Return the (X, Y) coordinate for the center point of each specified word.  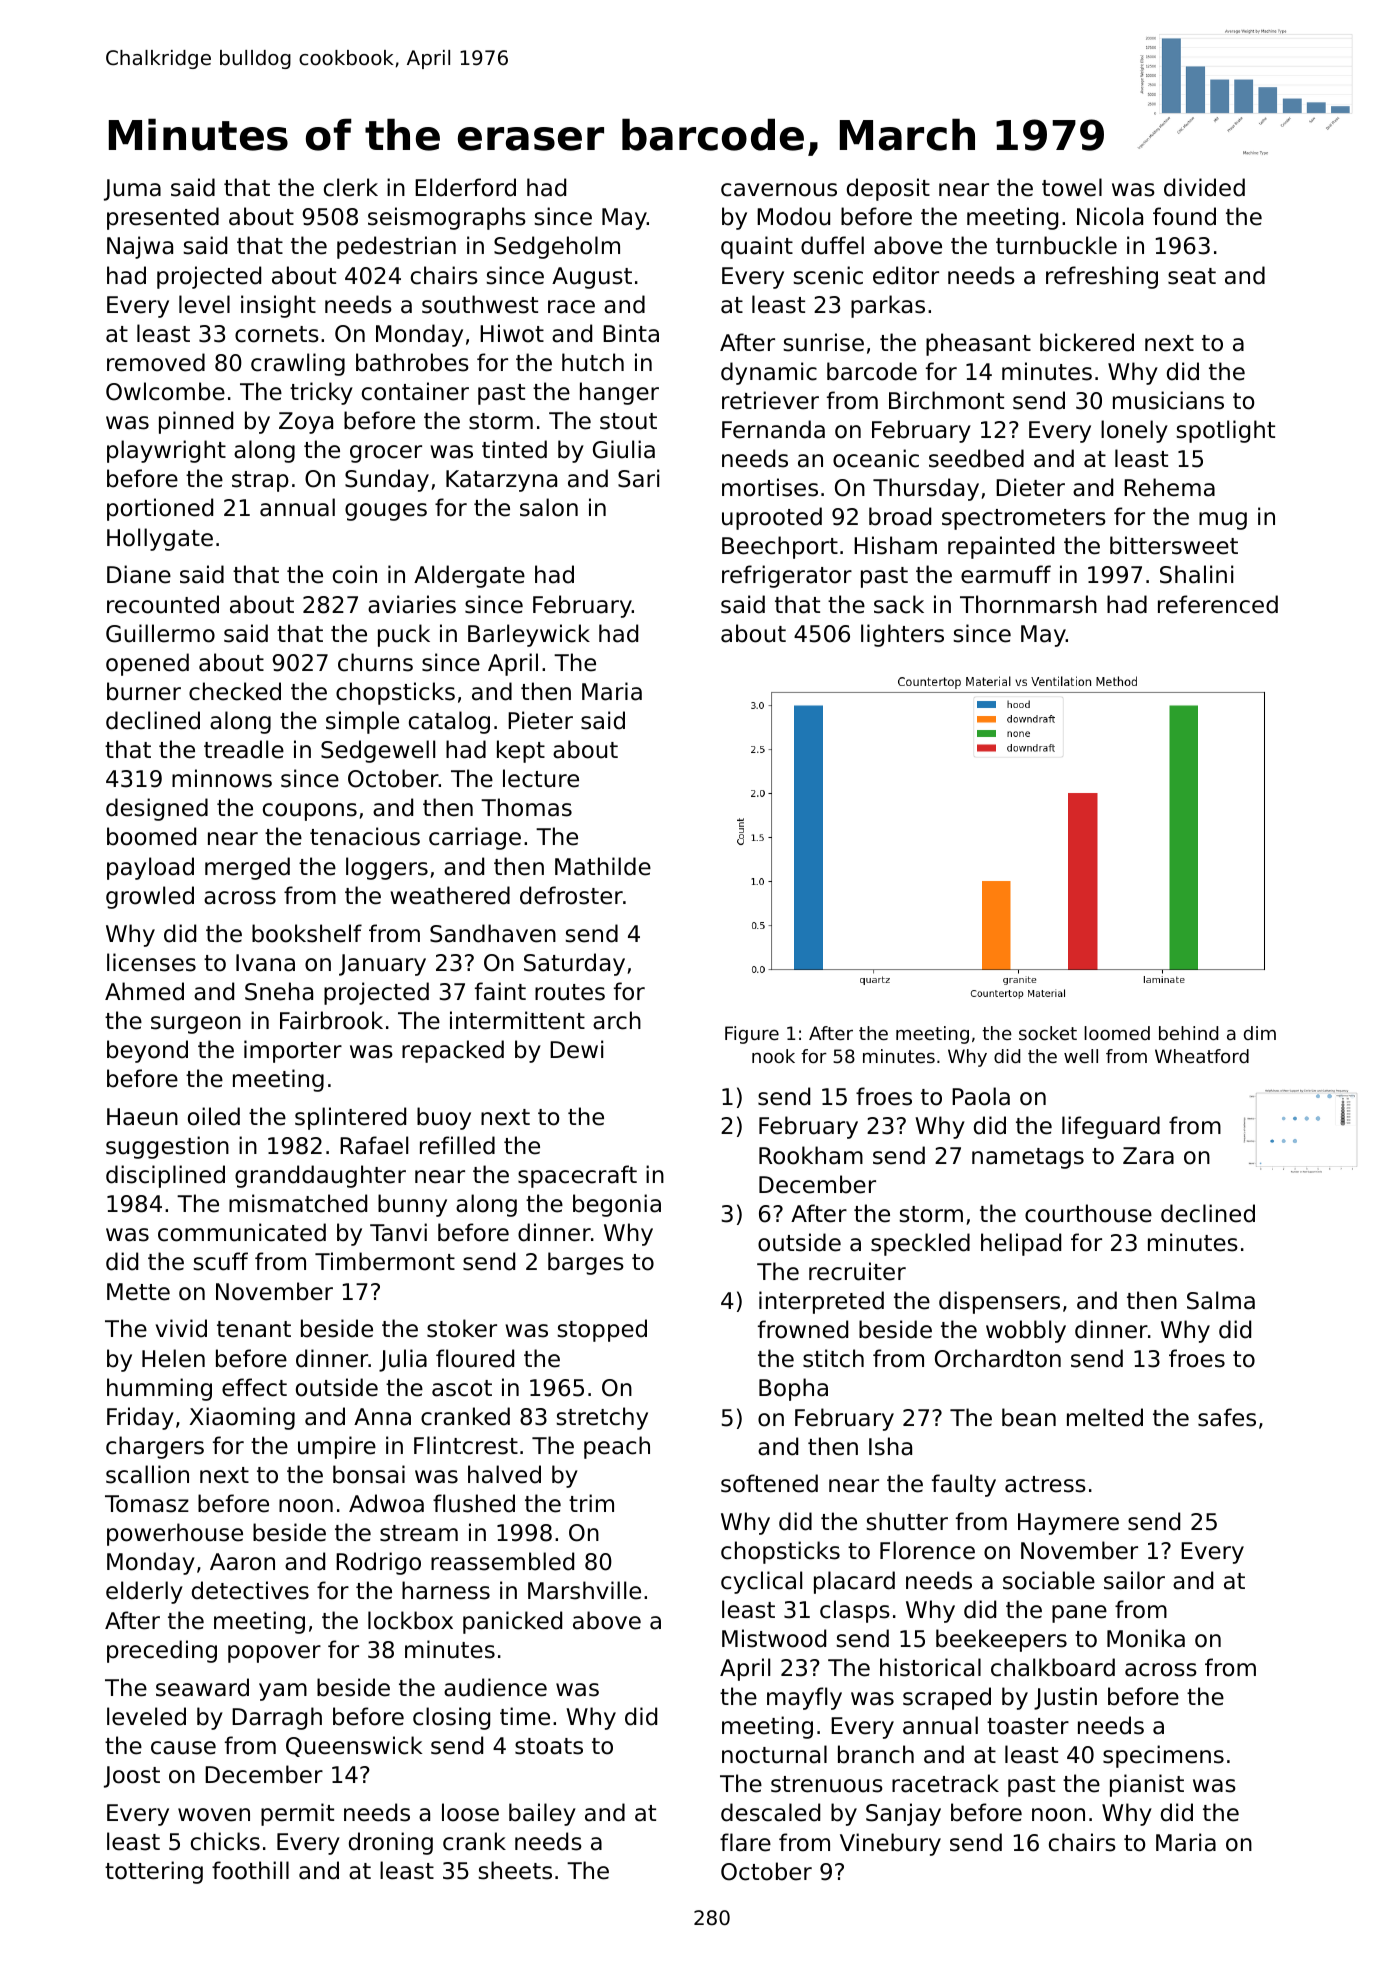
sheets (515, 1870)
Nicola (1110, 216)
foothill (250, 1870)
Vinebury (890, 1844)
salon (549, 507)
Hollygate (160, 539)
